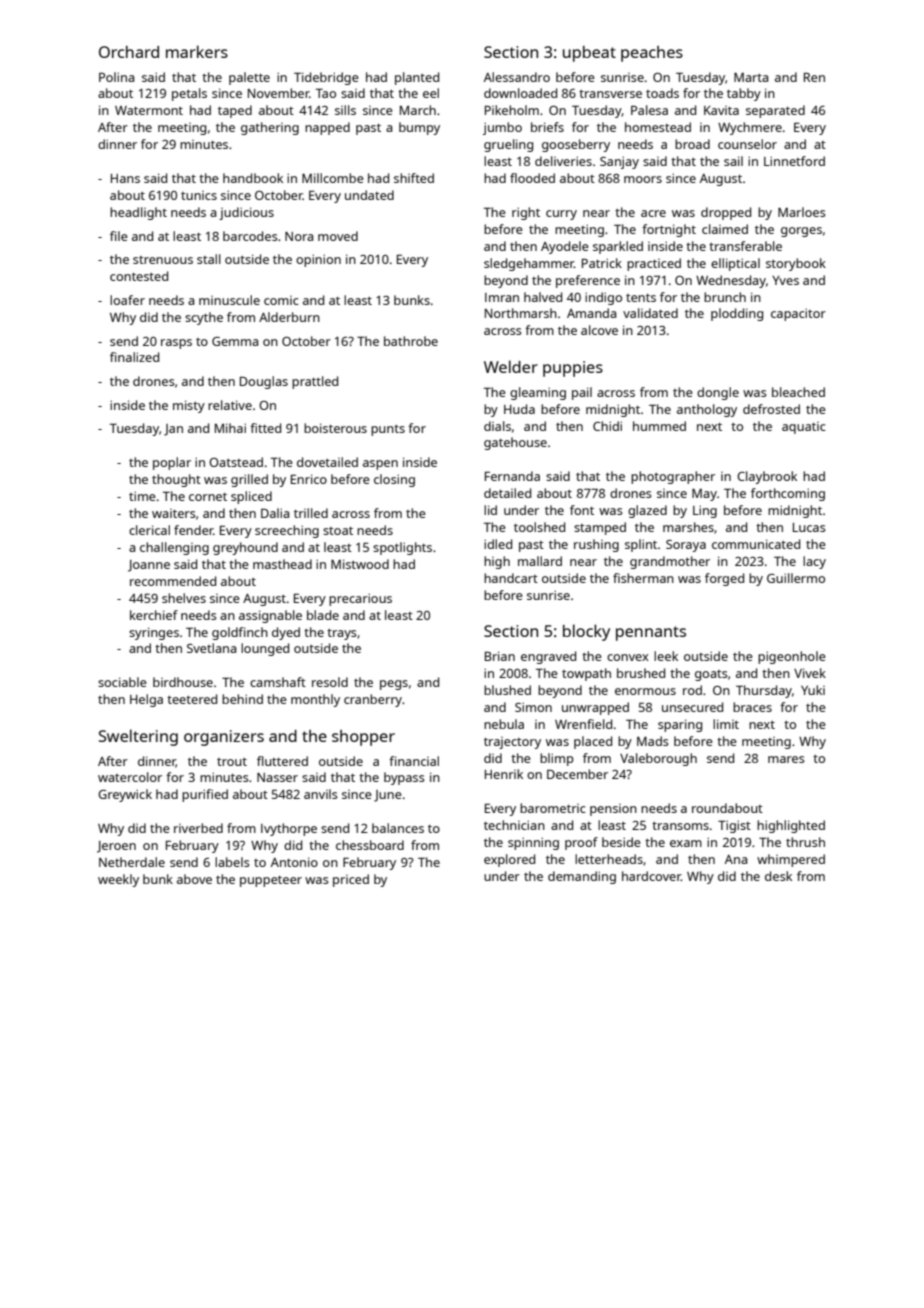 The height and width of the image is (1308, 924). What do you see at coordinates (589, 54) in the image?
I see `upbeat` at bounding box center [589, 54].
